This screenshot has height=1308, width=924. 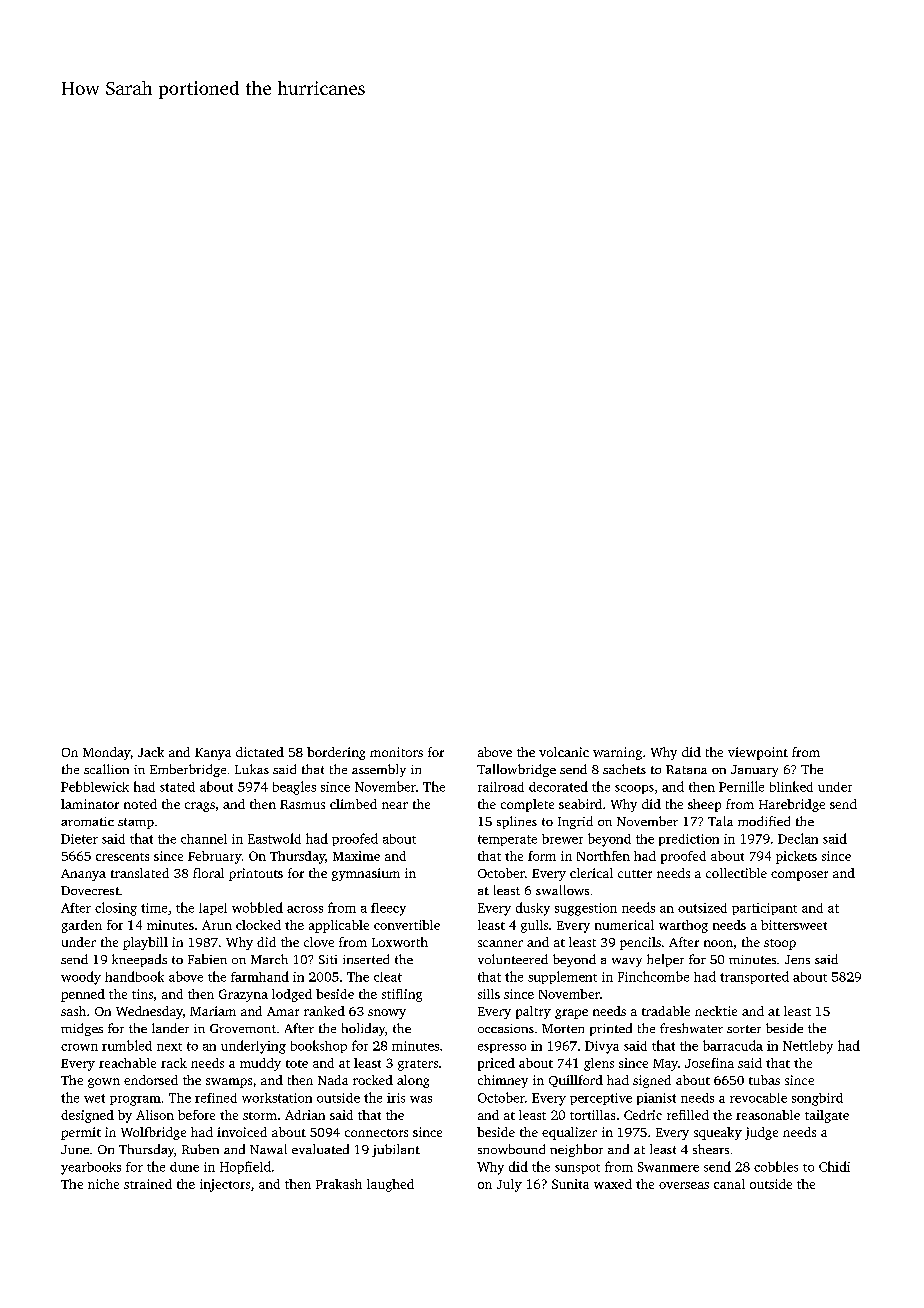 I want to click on stoop, so click(x=780, y=944).
